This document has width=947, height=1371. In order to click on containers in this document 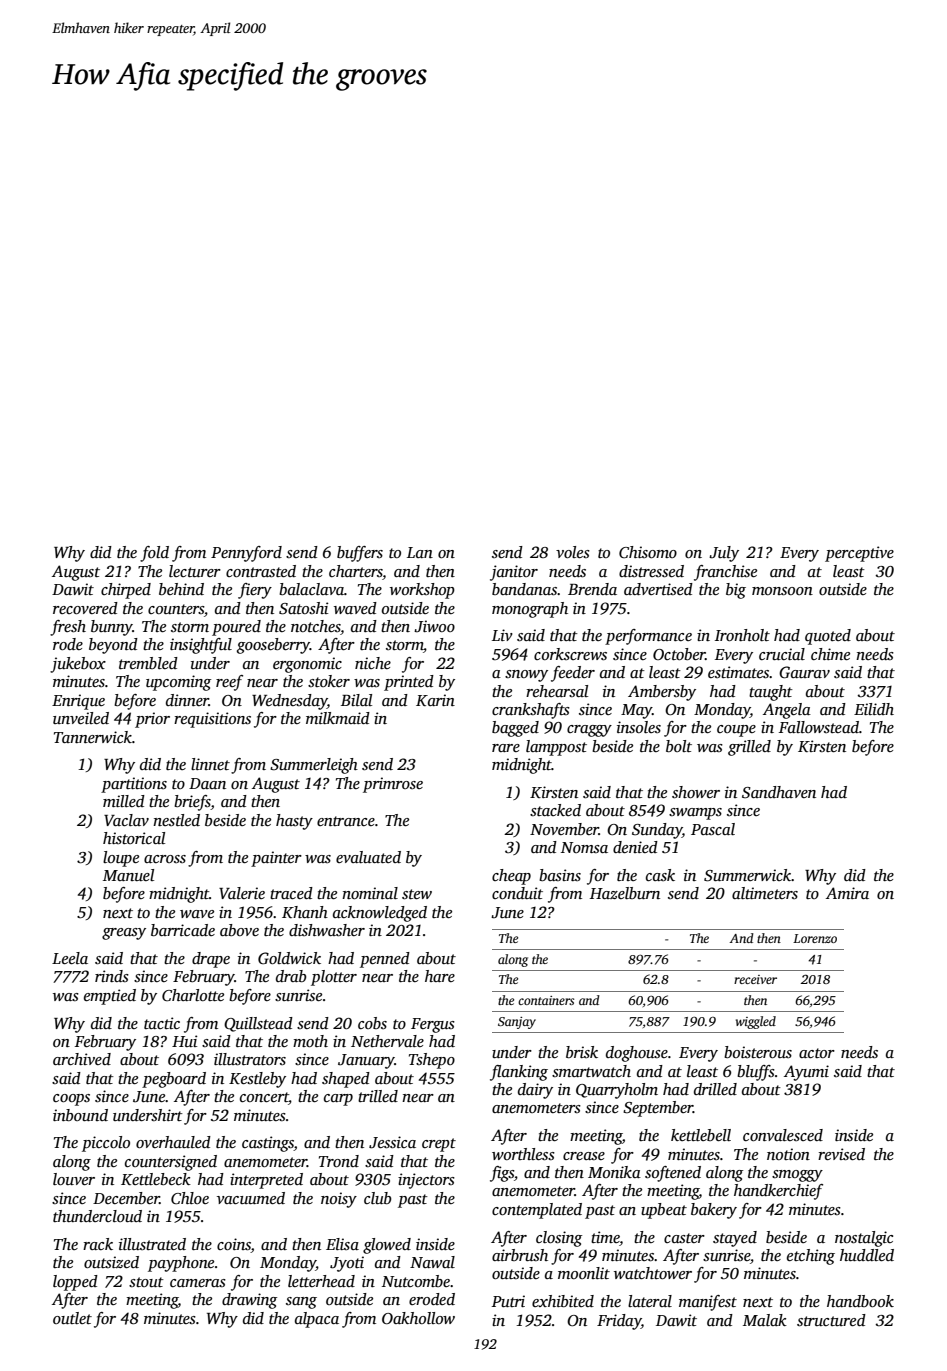, I will do `click(546, 1000)`.
